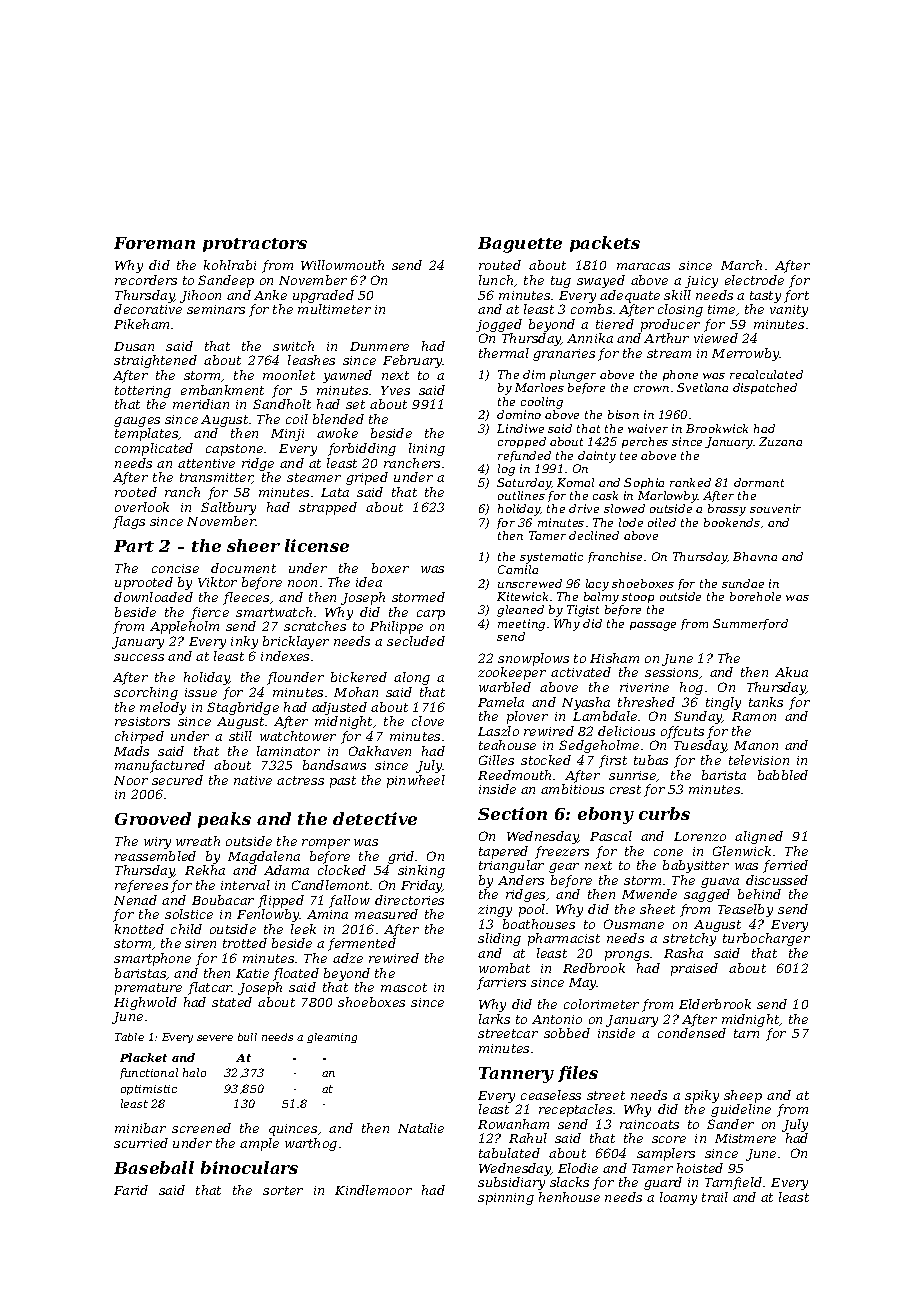 The height and width of the screenshot is (1308, 924). Describe the element at coordinates (154, 449) in the screenshot. I see `complicated` at that location.
